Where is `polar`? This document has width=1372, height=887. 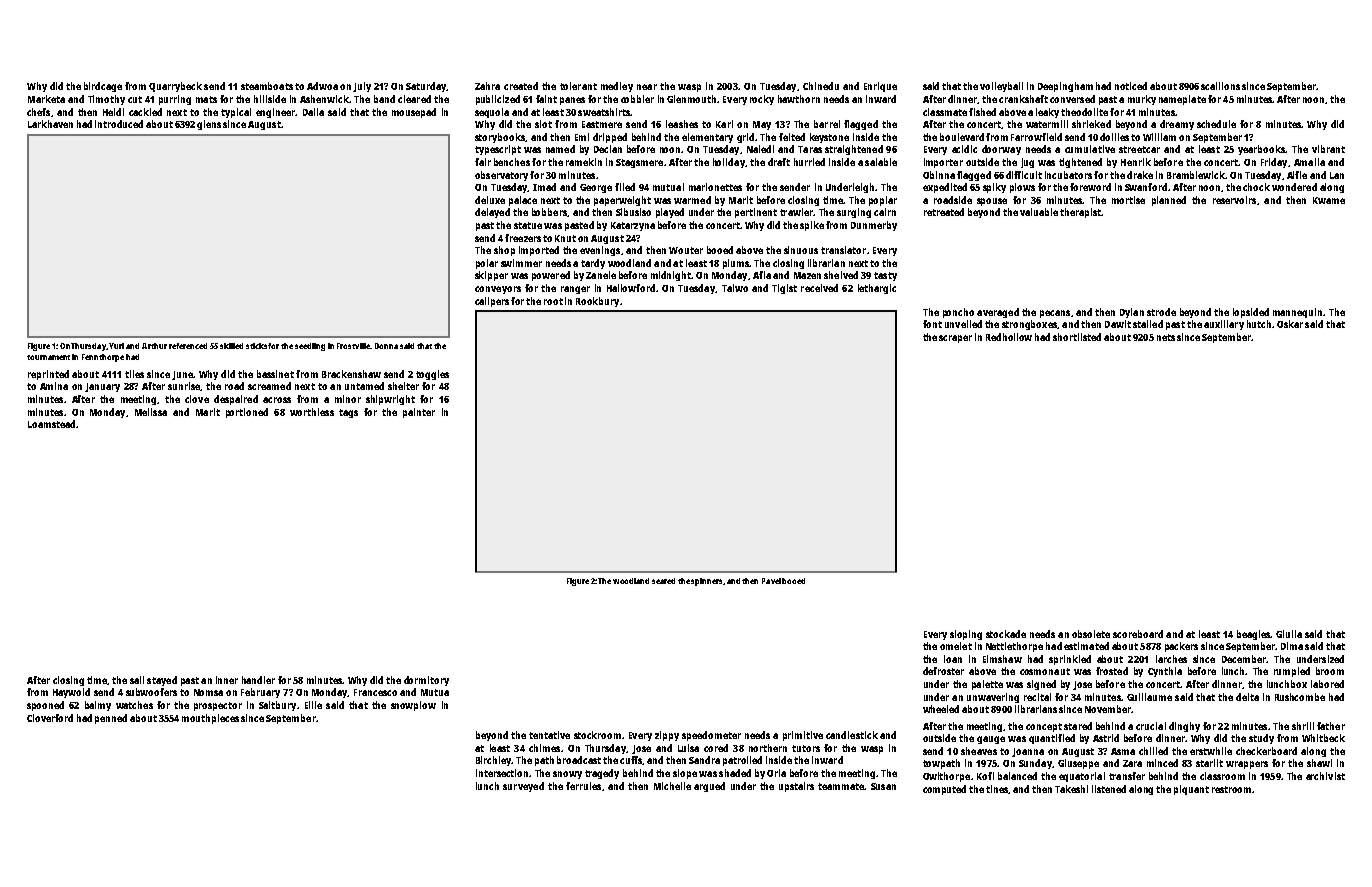
polar is located at coordinates (487, 264).
